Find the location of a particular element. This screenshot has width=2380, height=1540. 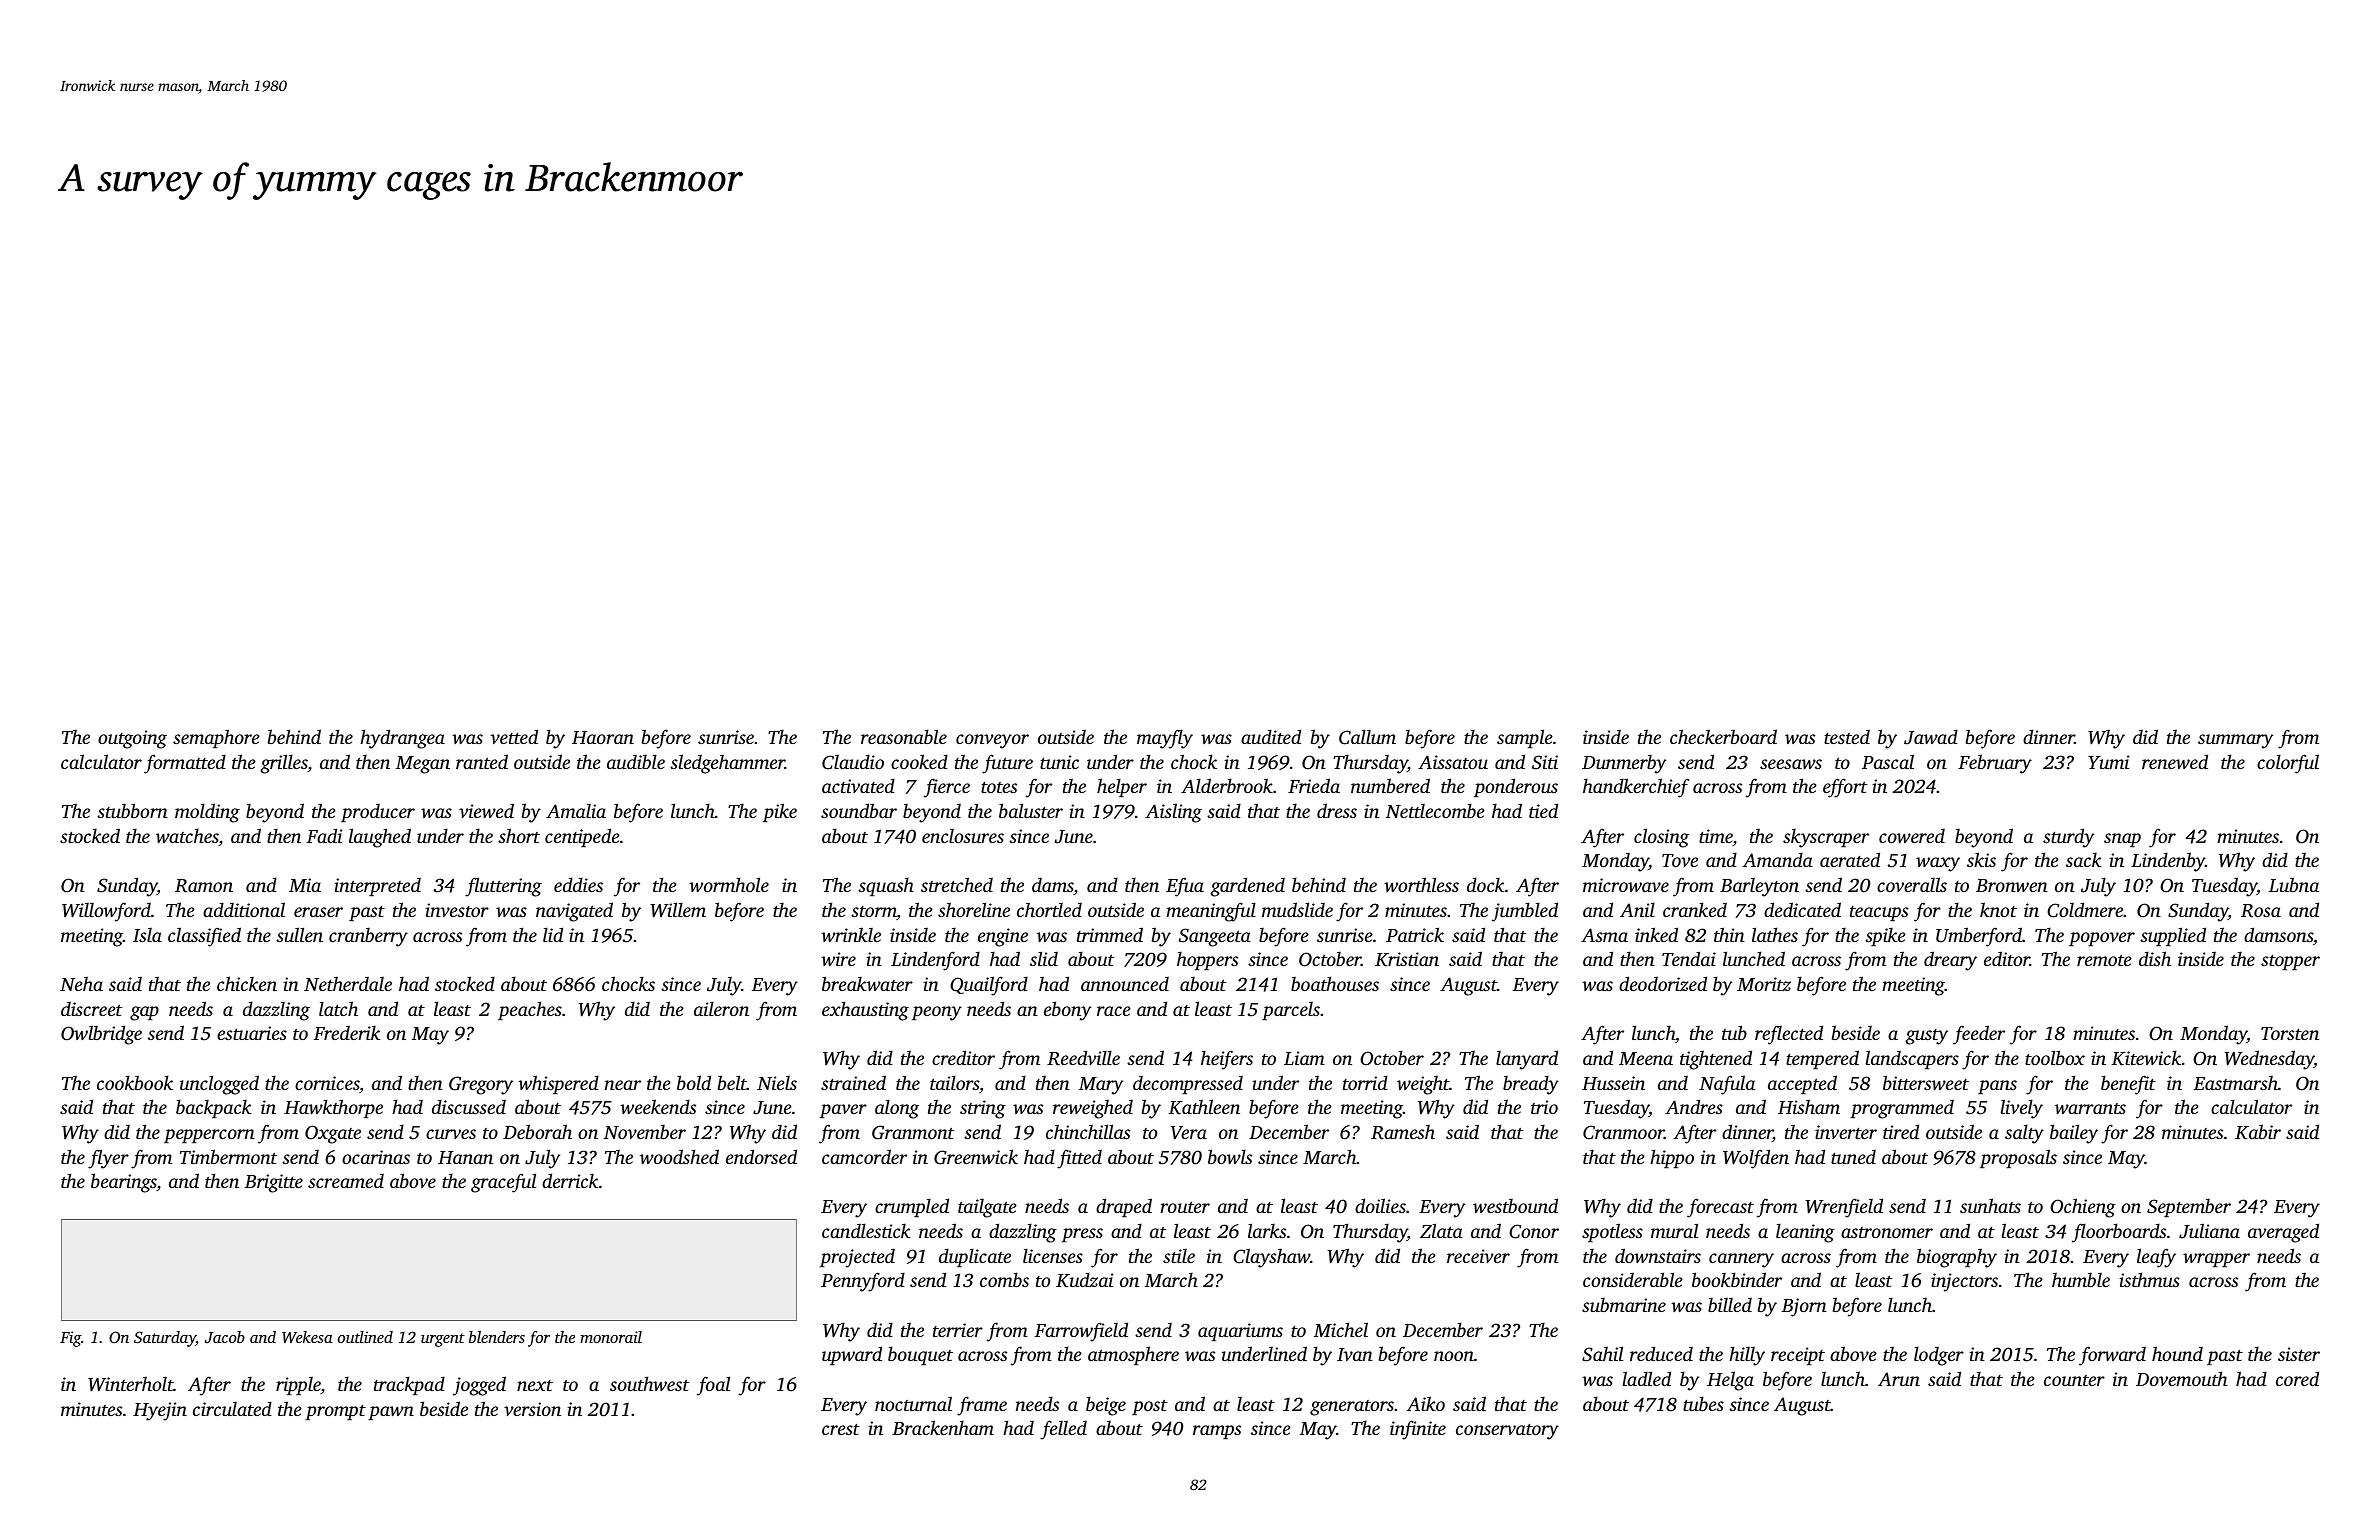

outlined is located at coordinates (365, 1337).
